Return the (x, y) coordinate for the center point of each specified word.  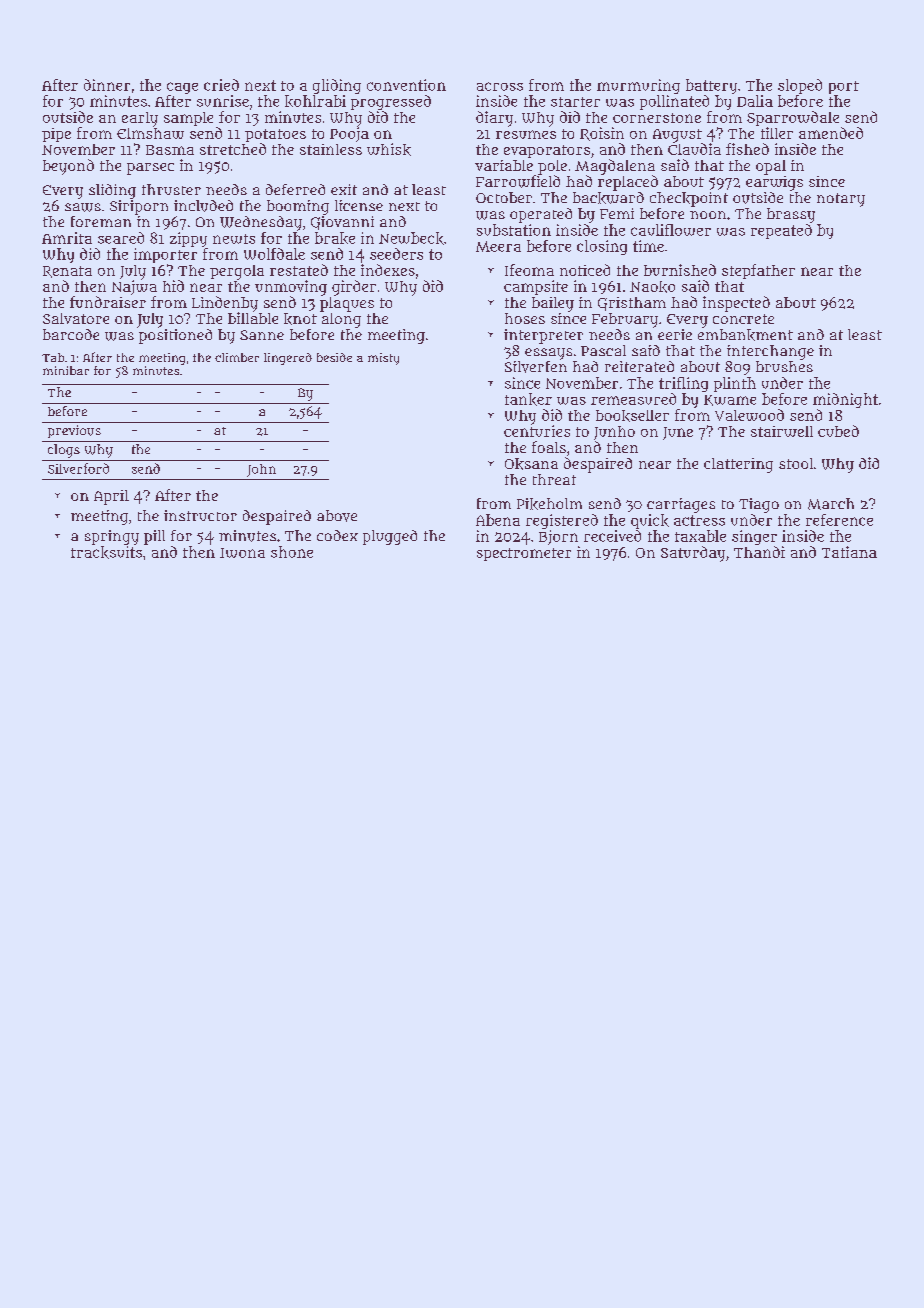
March (831, 504)
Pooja (349, 134)
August (677, 136)
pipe (56, 135)
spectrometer (524, 554)
